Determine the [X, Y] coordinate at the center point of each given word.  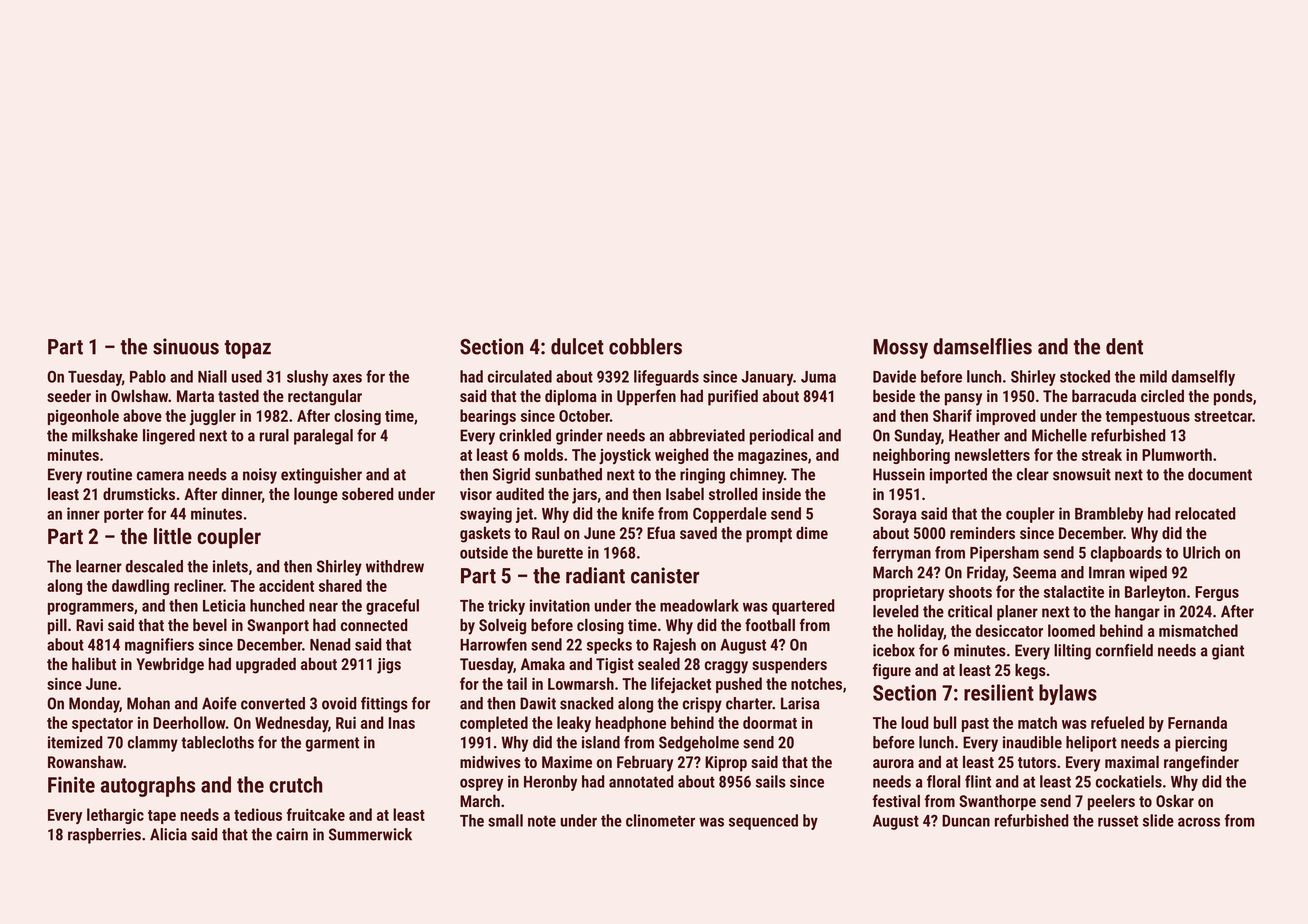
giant [1228, 652]
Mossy [900, 349]
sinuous [186, 346]
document [1220, 474]
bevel [210, 624]
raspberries [104, 836]
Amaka [543, 663]
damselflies [982, 346]
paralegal [323, 437]
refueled [1117, 722]
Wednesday [291, 724]
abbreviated [707, 435]
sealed [659, 663]
